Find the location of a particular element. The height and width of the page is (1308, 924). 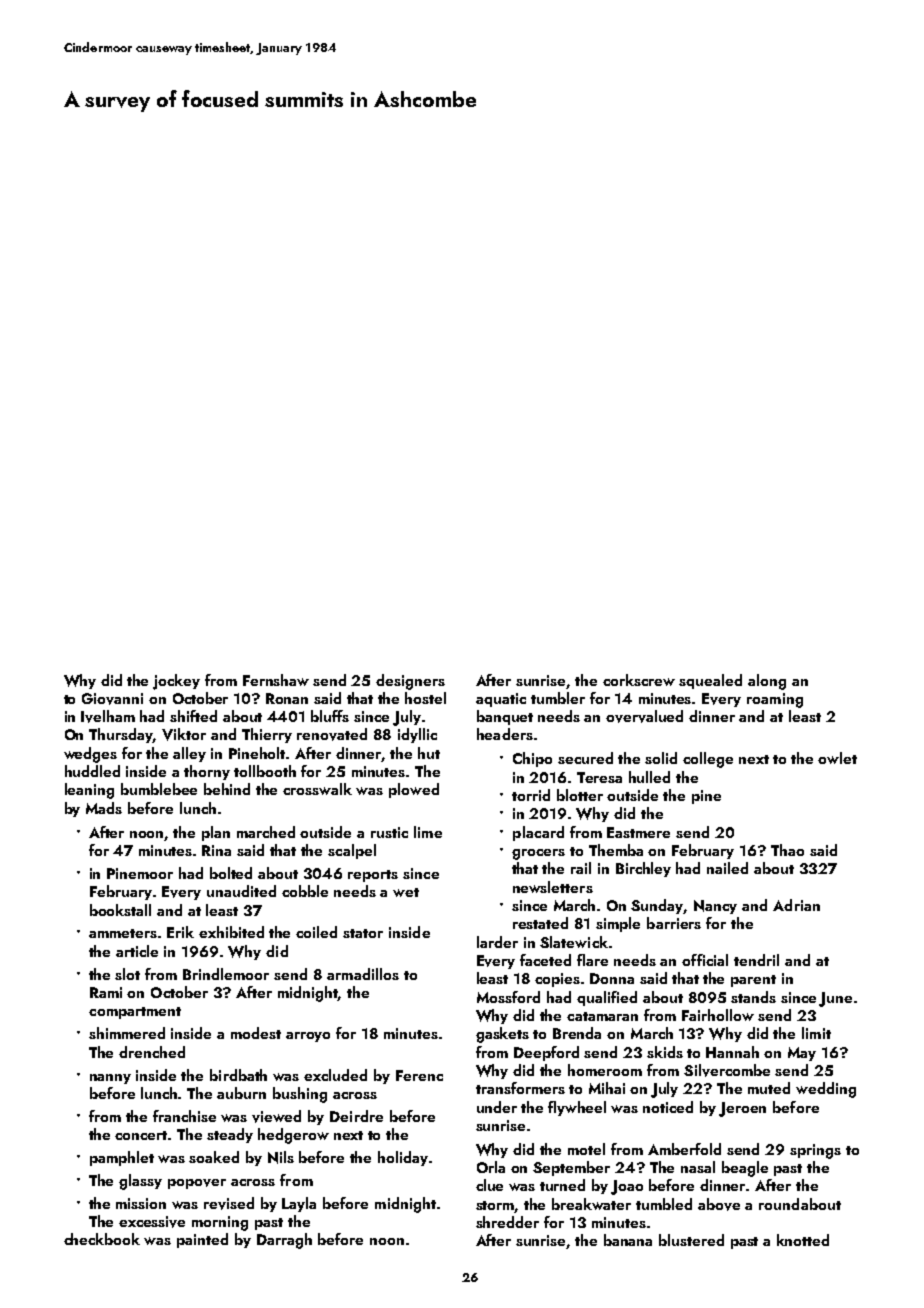

Darragh is located at coordinates (284, 1241).
